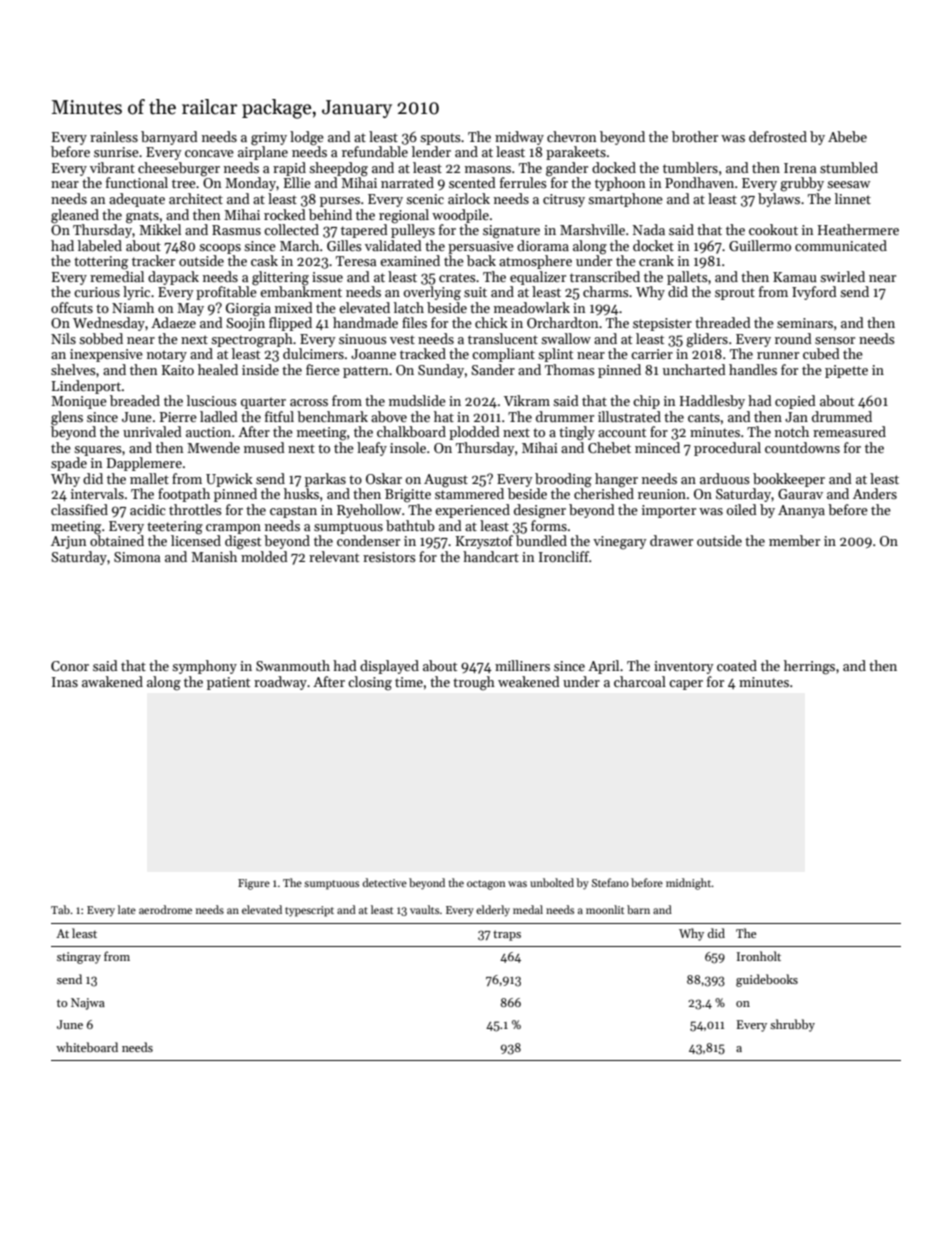 Image resolution: width=952 pixels, height=1233 pixels. I want to click on caper, so click(686, 685).
